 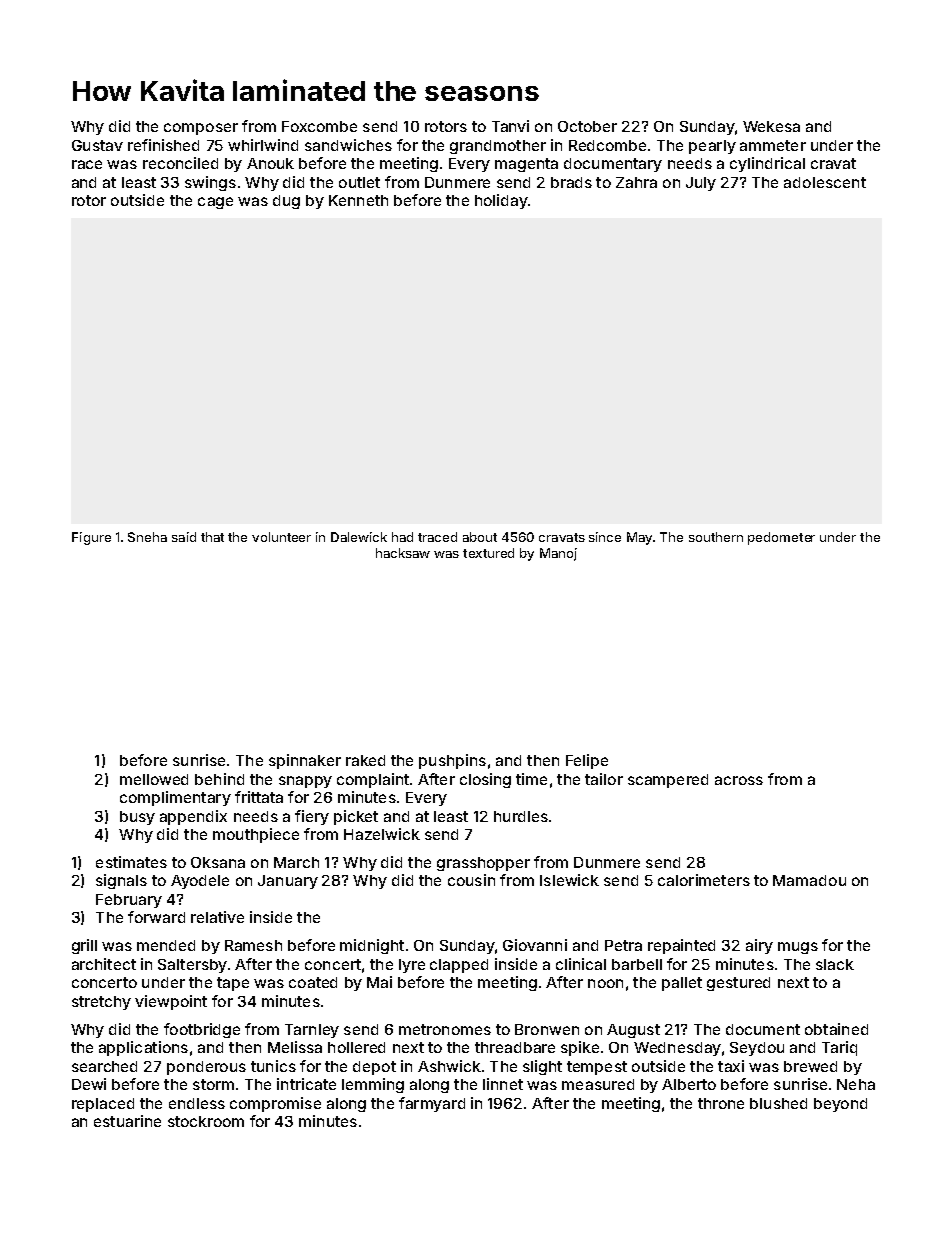 I want to click on stockroom, so click(x=206, y=1121).
